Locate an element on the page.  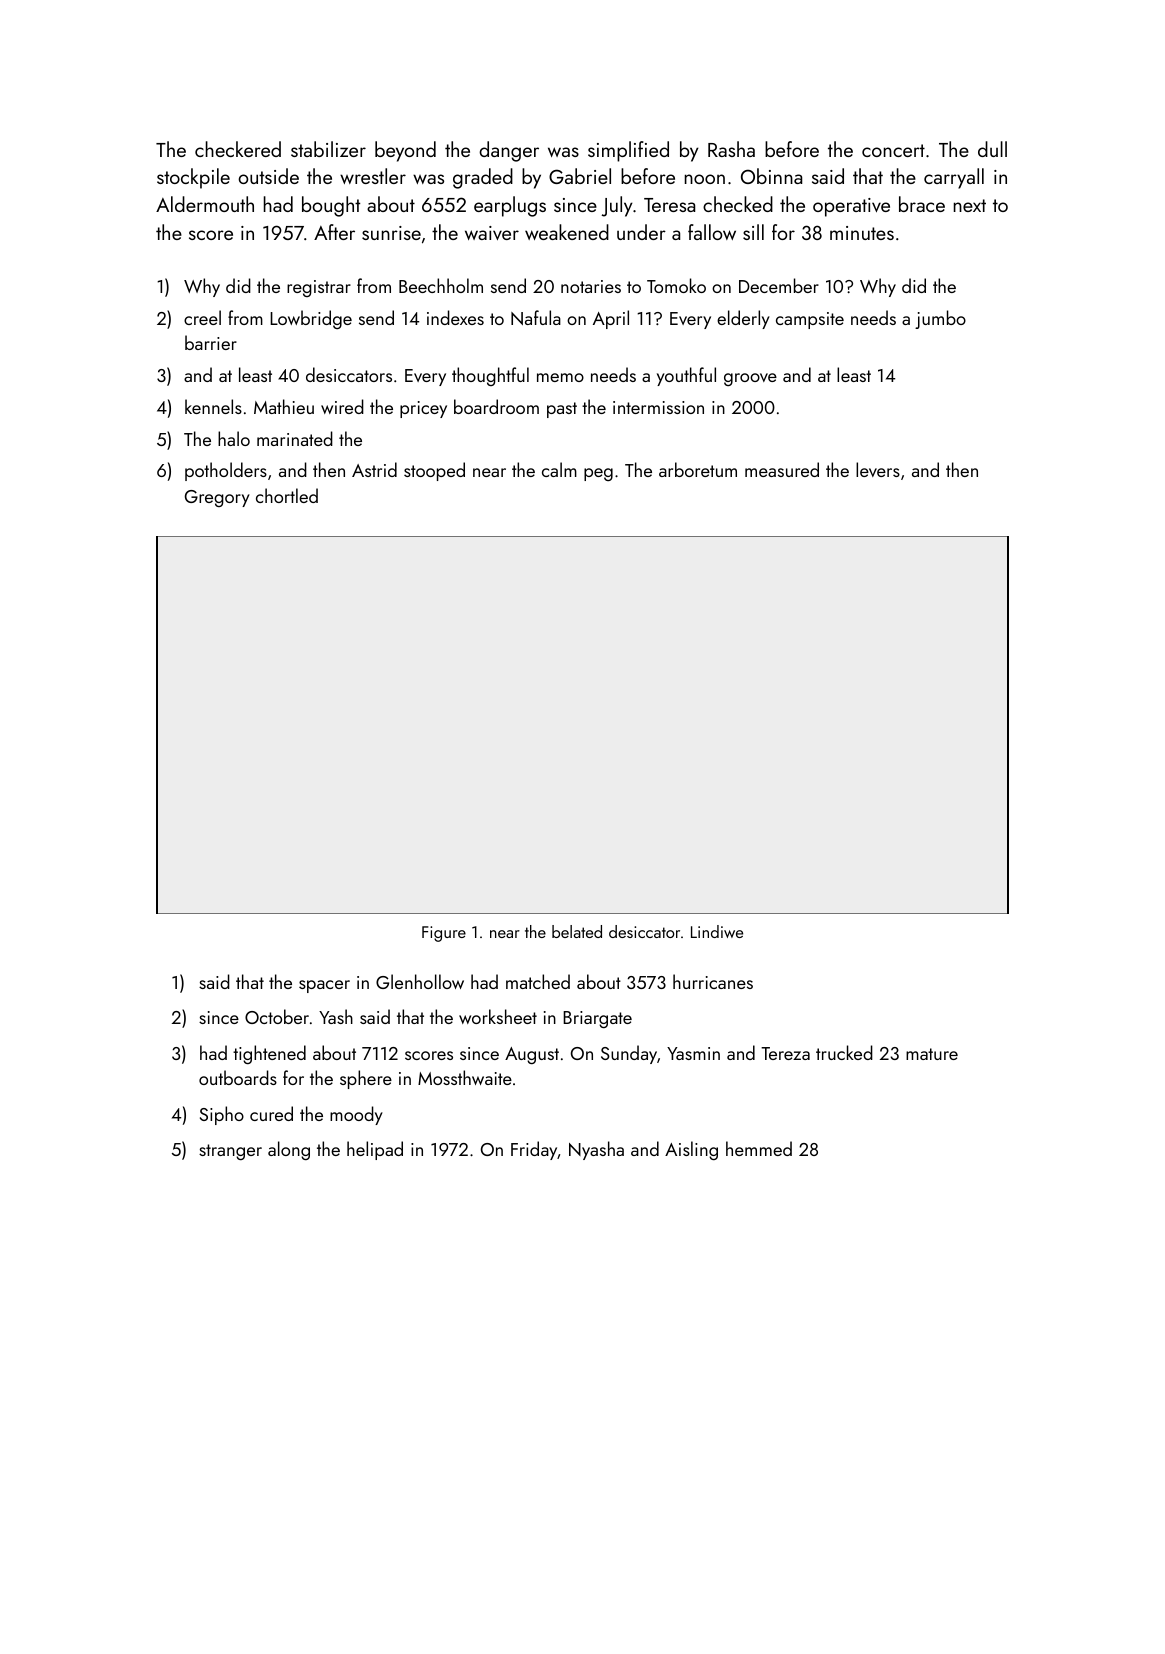
operative is located at coordinates (851, 207).
